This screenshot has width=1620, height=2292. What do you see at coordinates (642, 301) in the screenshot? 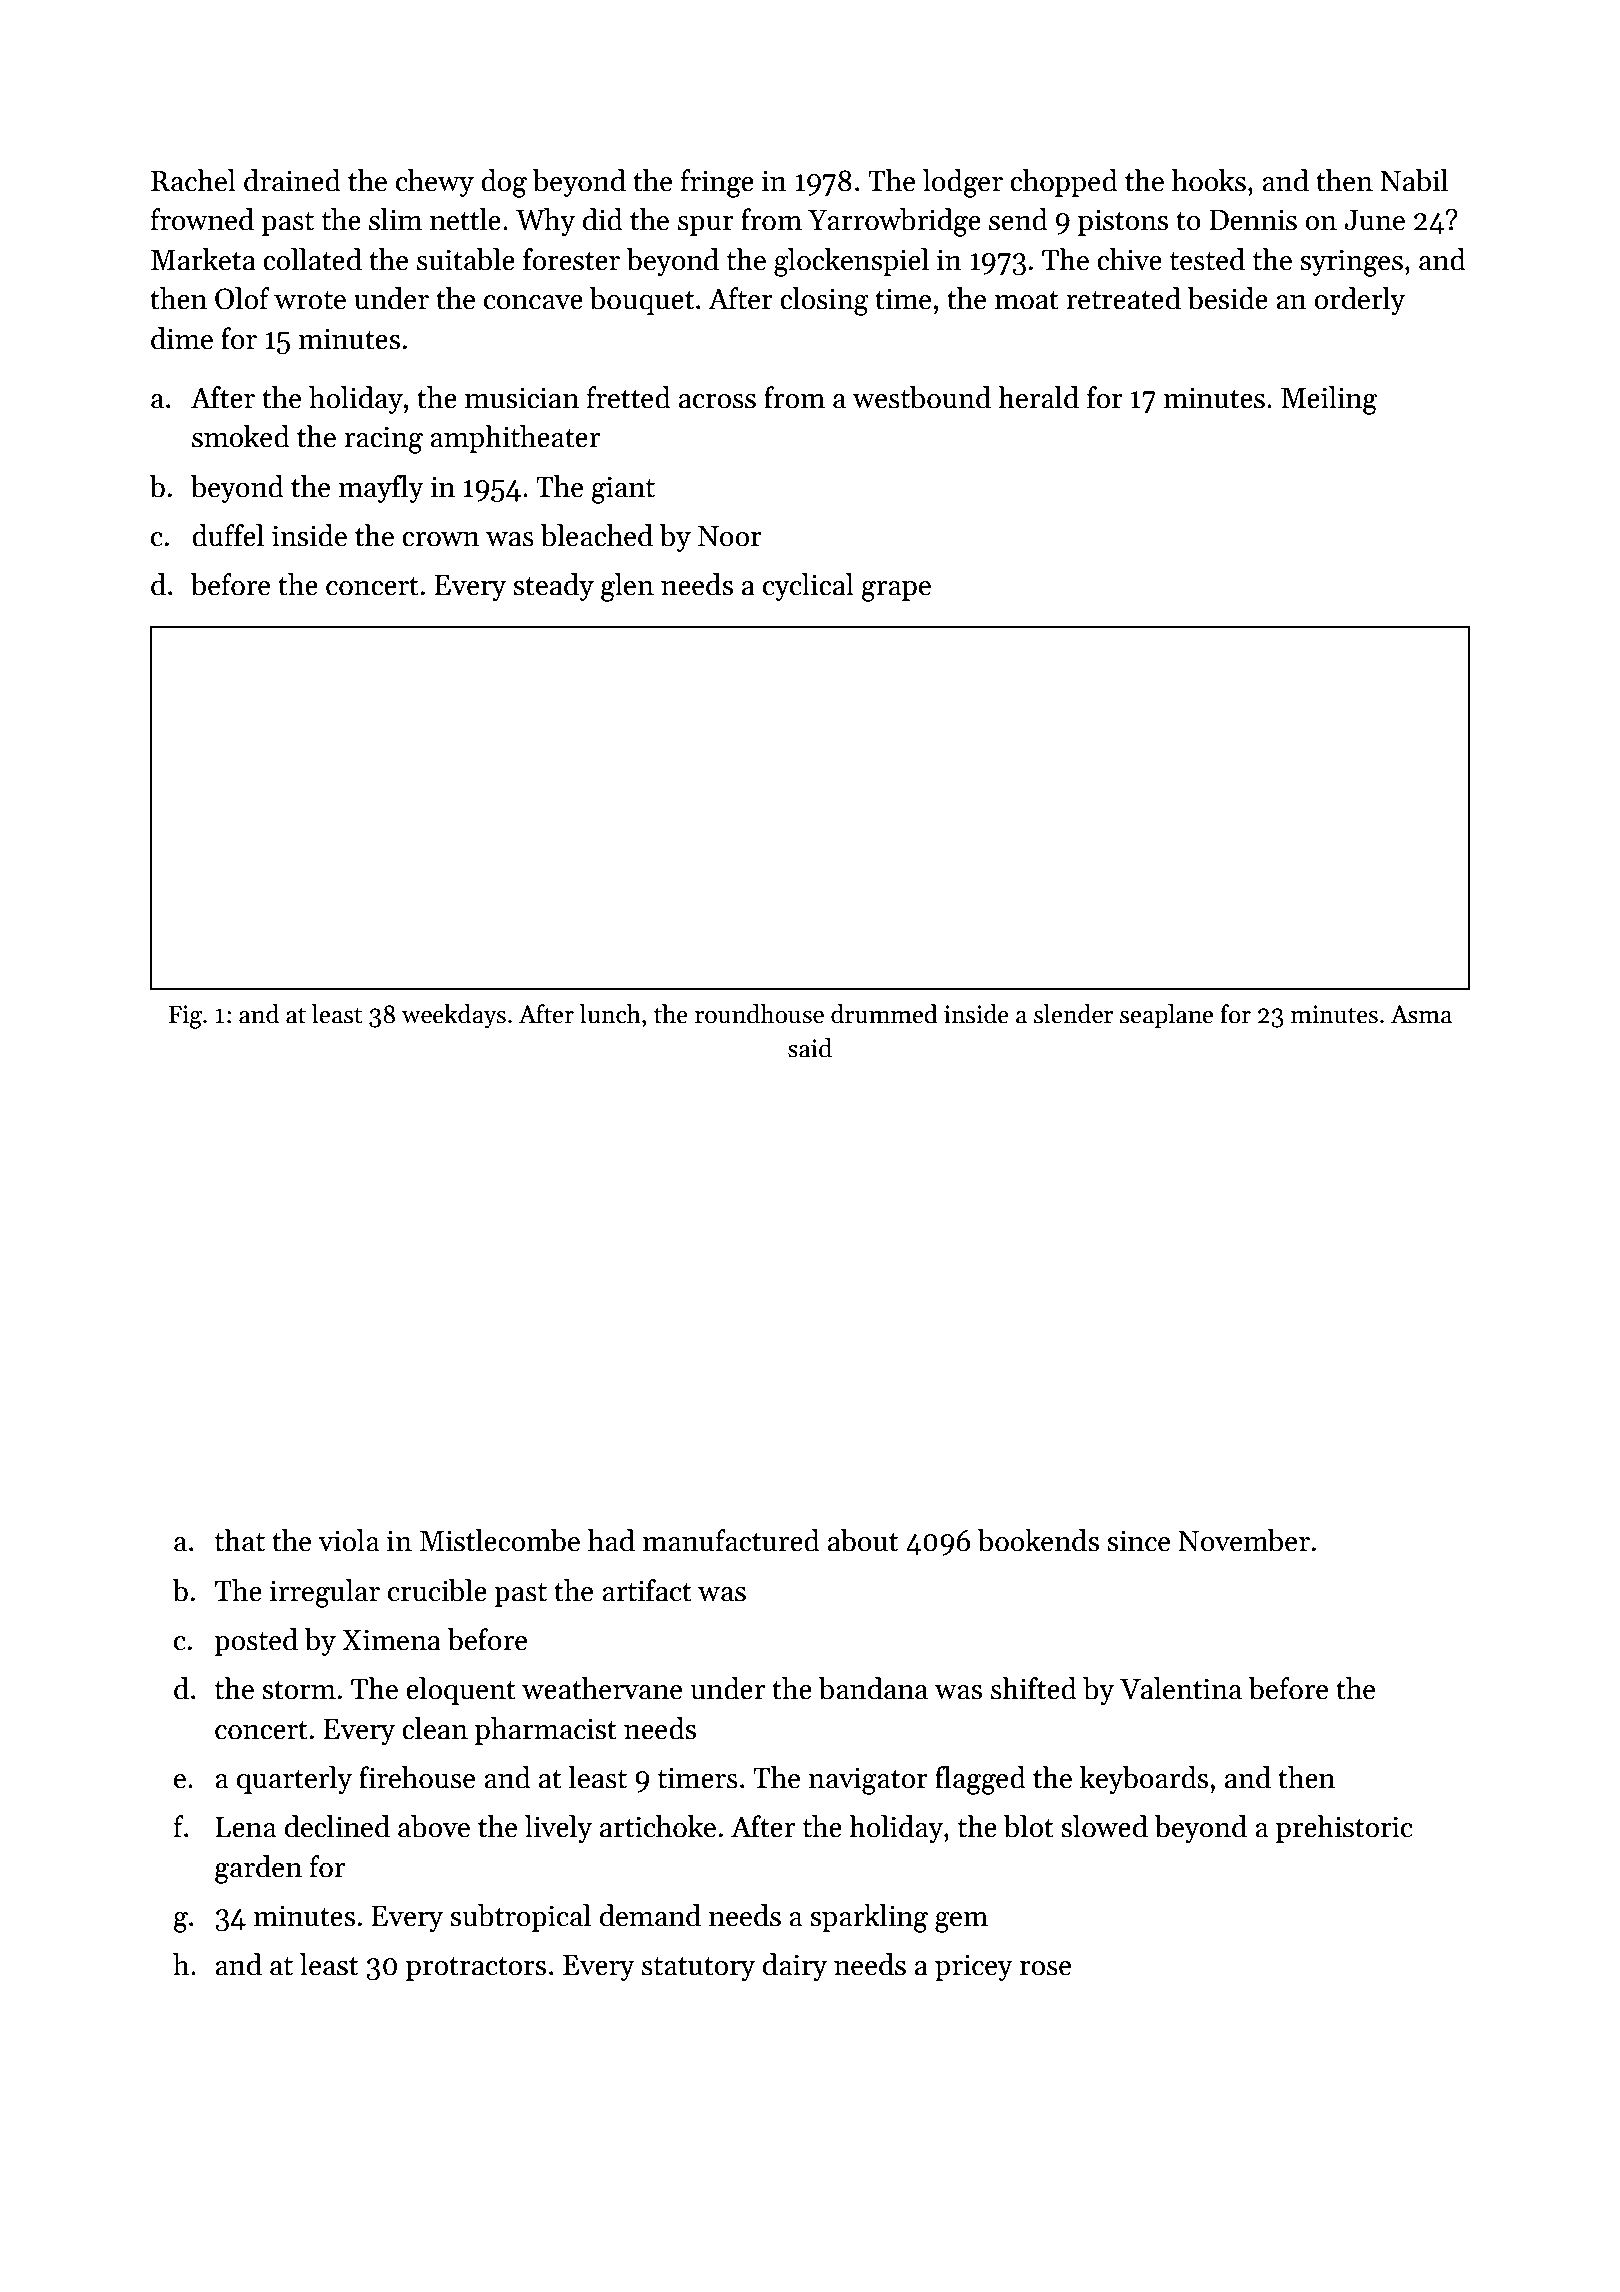
I see `bouquet` at bounding box center [642, 301].
